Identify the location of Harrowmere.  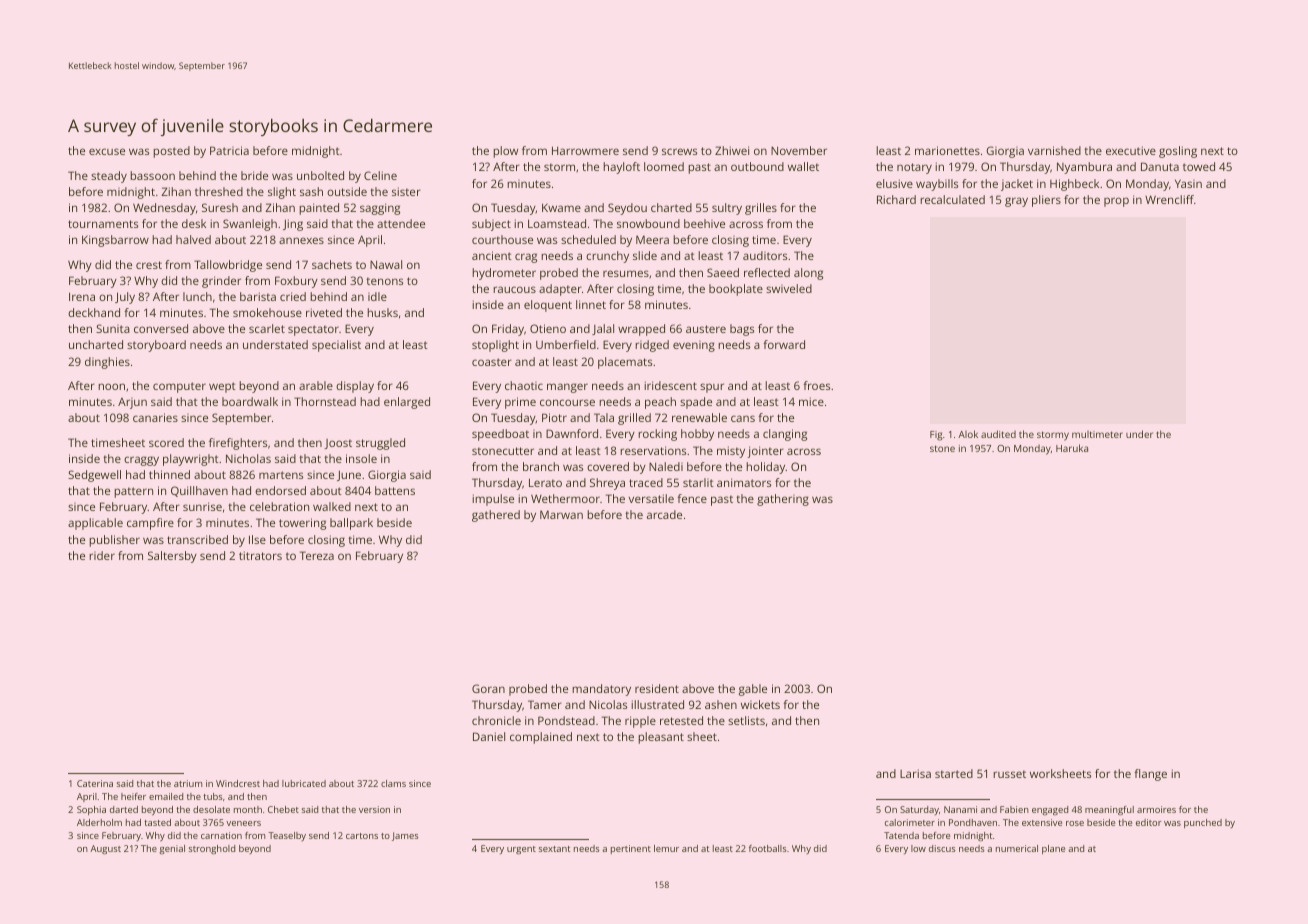
(585, 150).
